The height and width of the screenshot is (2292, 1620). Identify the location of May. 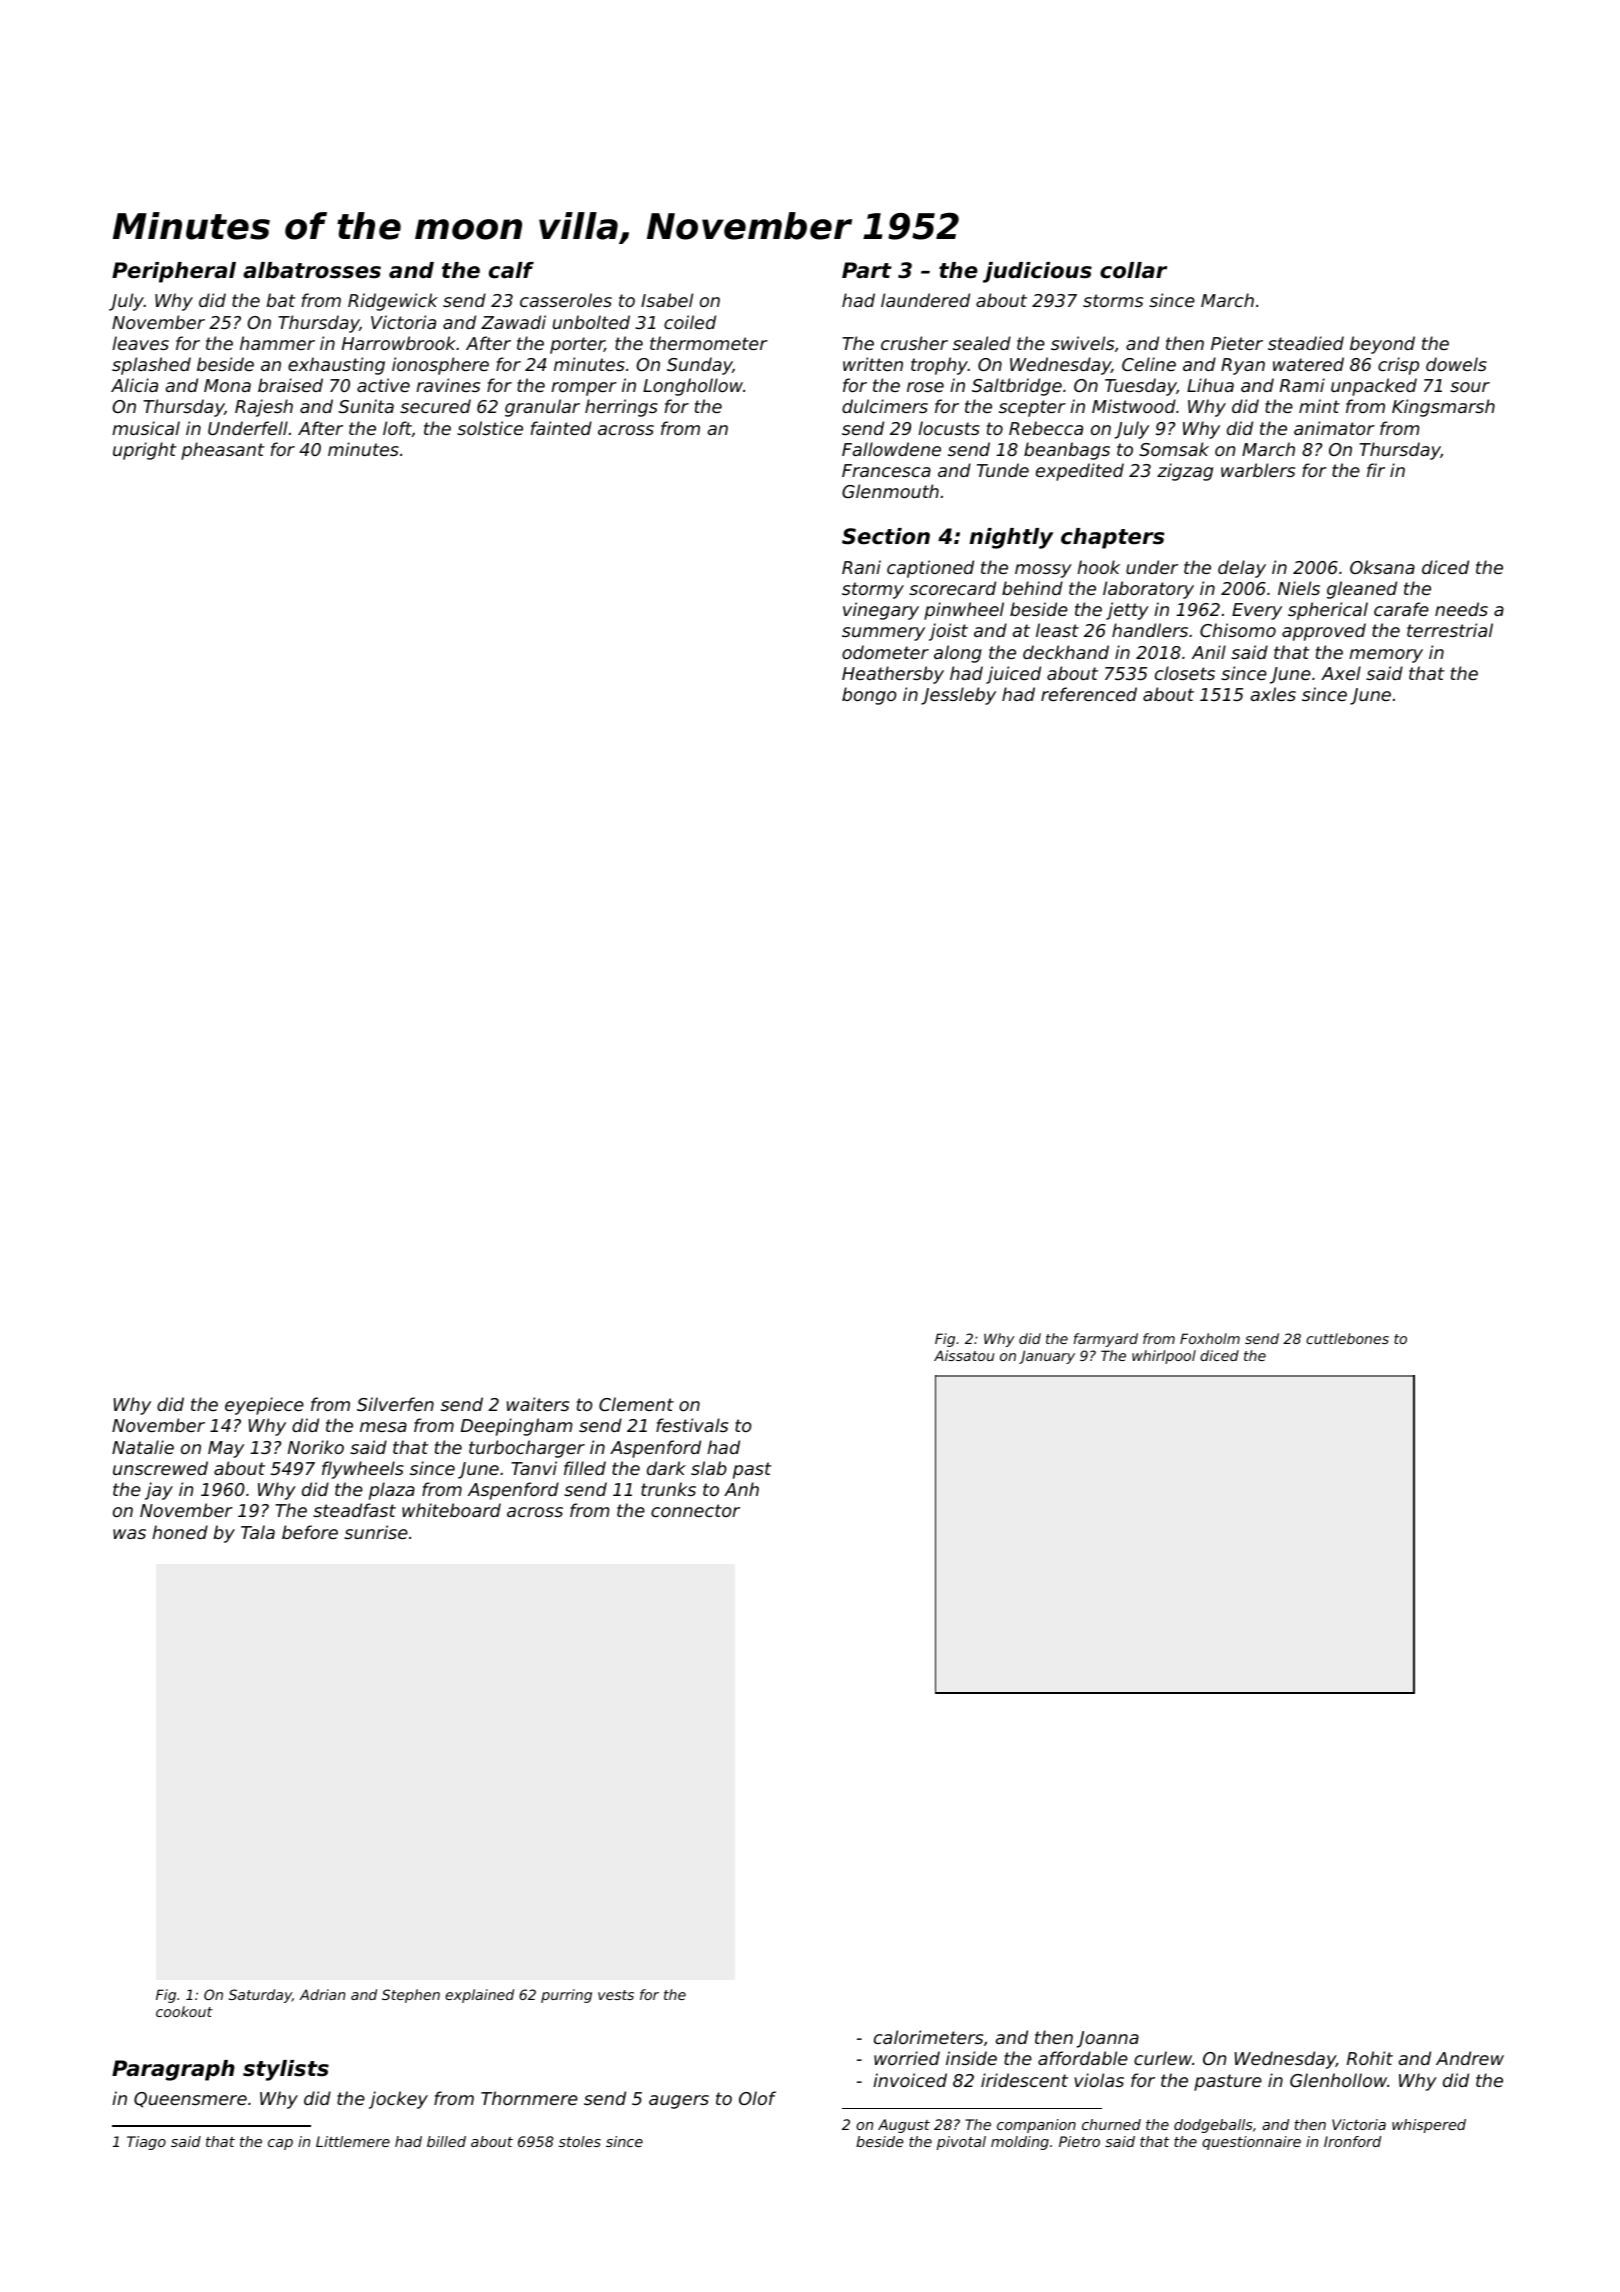
(226, 1449).
